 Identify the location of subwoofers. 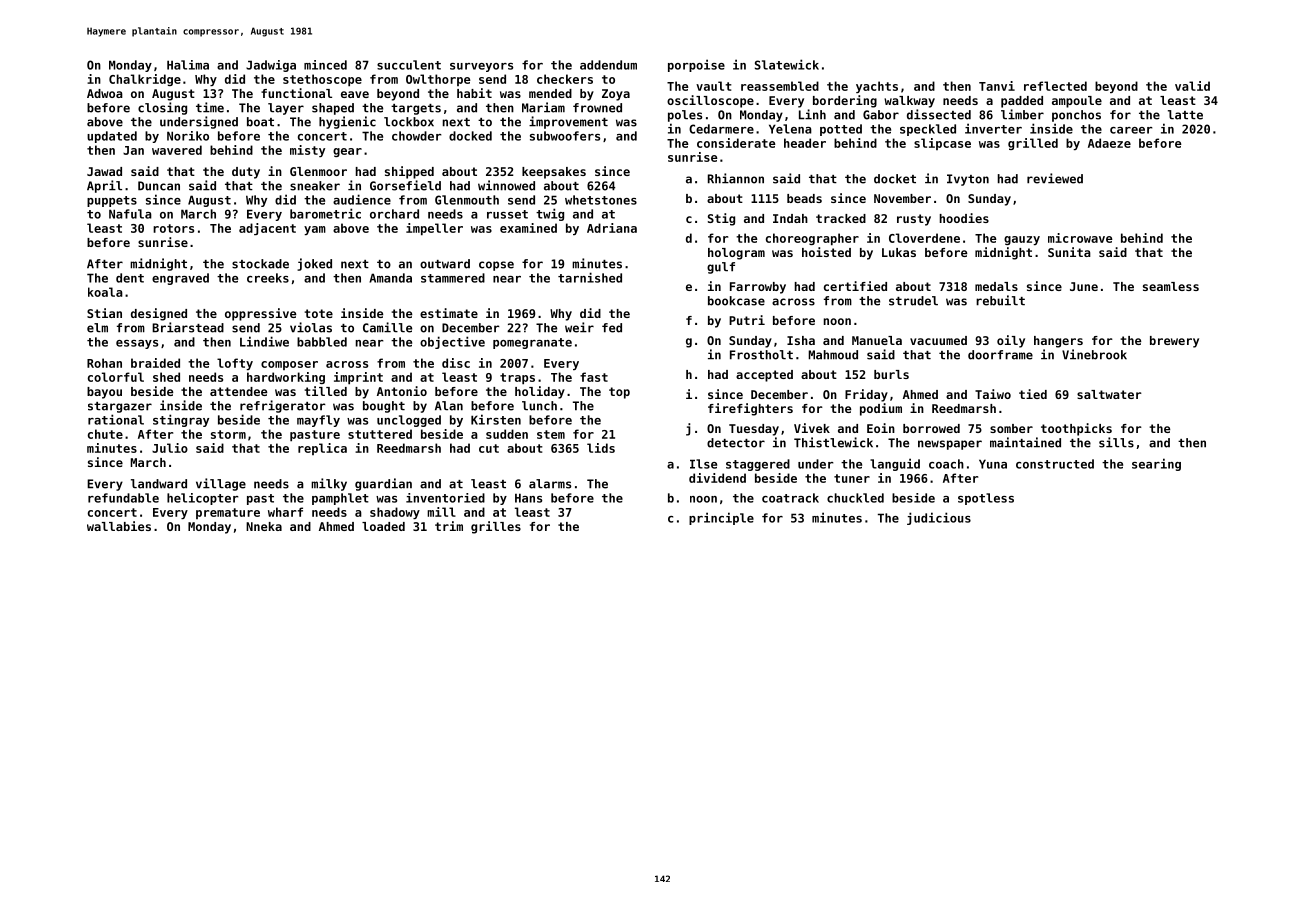
(565, 136).
